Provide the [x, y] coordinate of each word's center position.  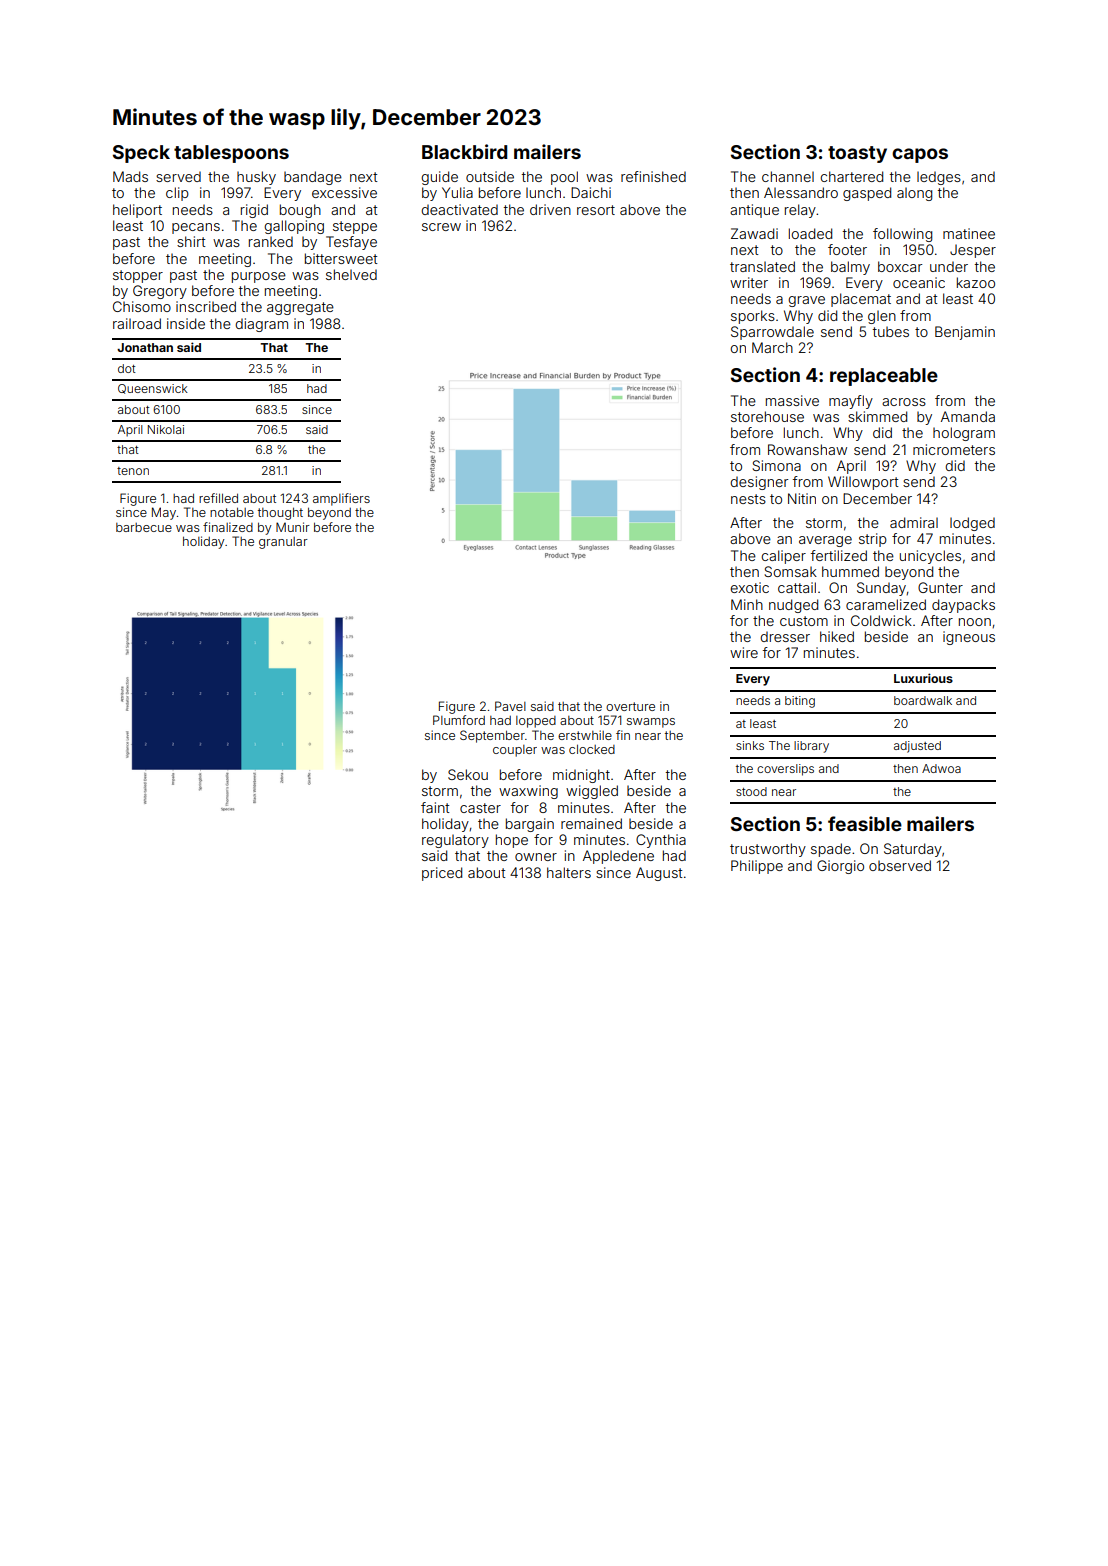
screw [441, 227]
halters [569, 872]
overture [630, 706]
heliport [137, 211]
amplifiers [341, 499]
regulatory [455, 841]
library [811, 747]
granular [283, 543]
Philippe [757, 867]
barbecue [144, 527]
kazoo [976, 282]
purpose [259, 277]
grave [806, 301]
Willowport [863, 483]
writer [749, 282]
